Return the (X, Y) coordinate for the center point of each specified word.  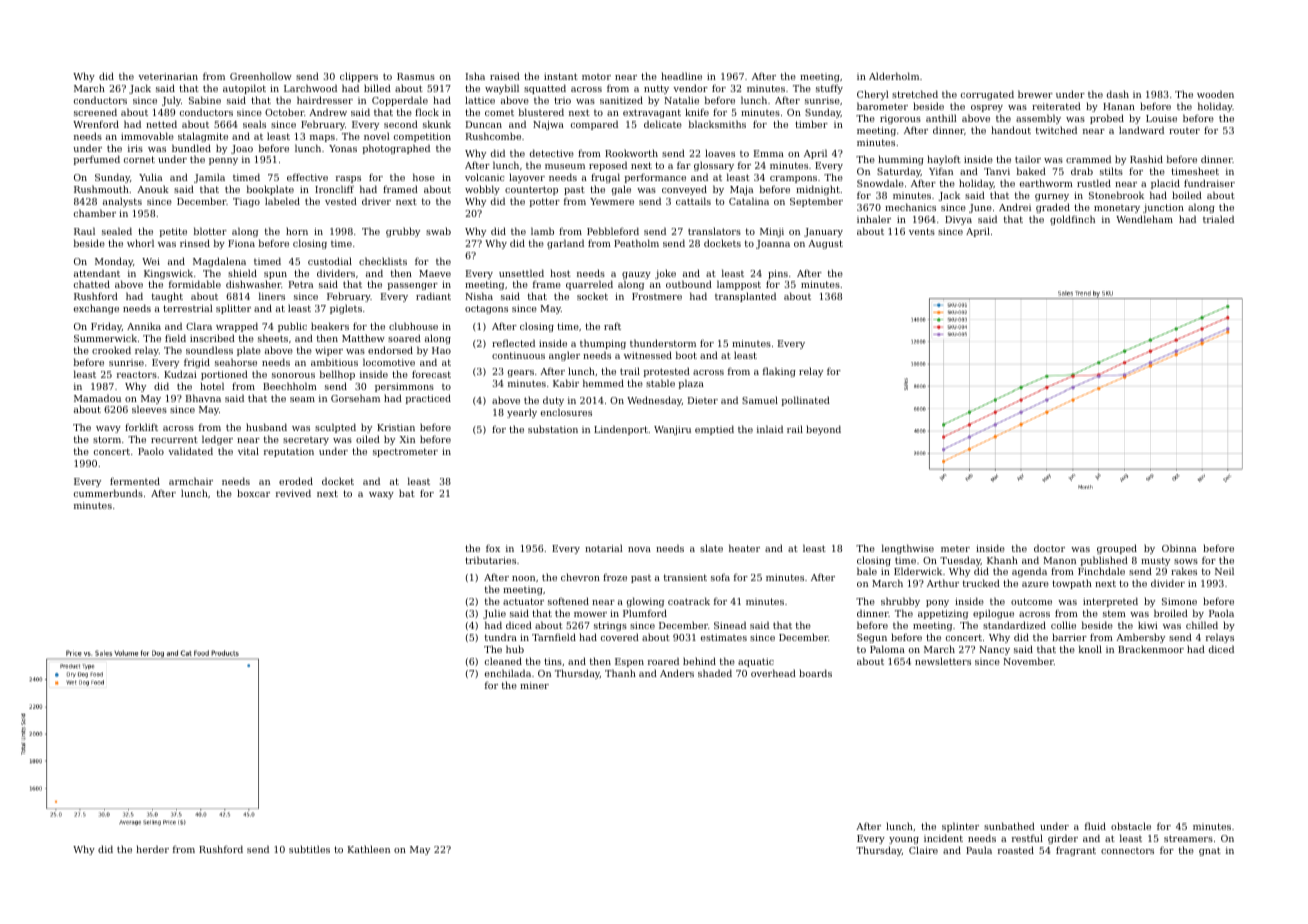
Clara (199, 326)
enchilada (508, 673)
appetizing (943, 614)
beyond (823, 430)
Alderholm (894, 76)
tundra (501, 637)
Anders (677, 673)
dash (1118, 94)
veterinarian (168, 76)
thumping (603, 344)
